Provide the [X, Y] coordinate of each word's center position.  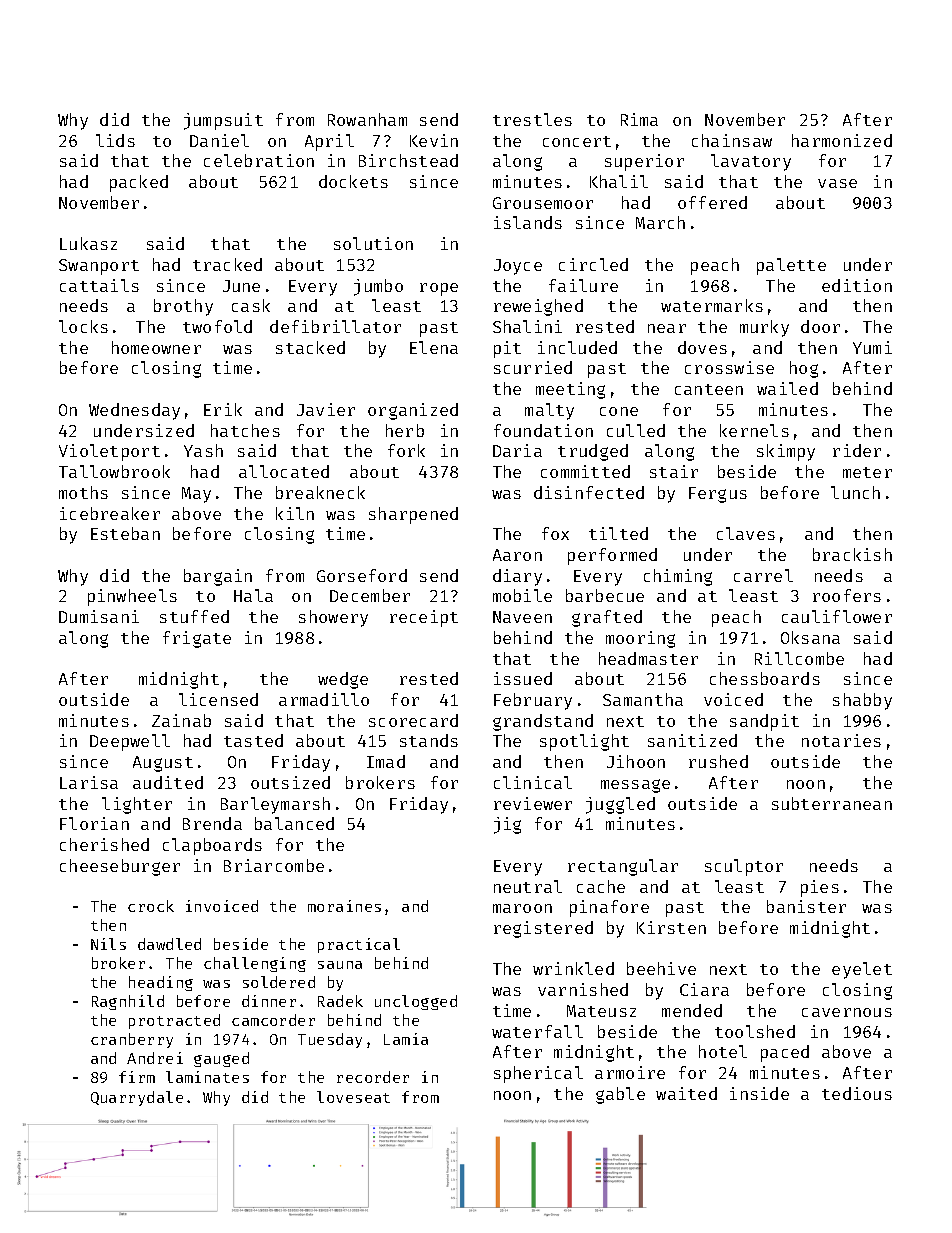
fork [406, 450]
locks [83, 326]
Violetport [109, 452]
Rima [639, 119]
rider [857, 450]
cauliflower [837, 616]
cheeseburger [120, 867]
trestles [532, 119]
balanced [294, 823]
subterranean [832, 803]
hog [804, 369]
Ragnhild [128, 1002]
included [577, 347]
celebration [259, 160]
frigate [197, 639]
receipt [424, 618]
